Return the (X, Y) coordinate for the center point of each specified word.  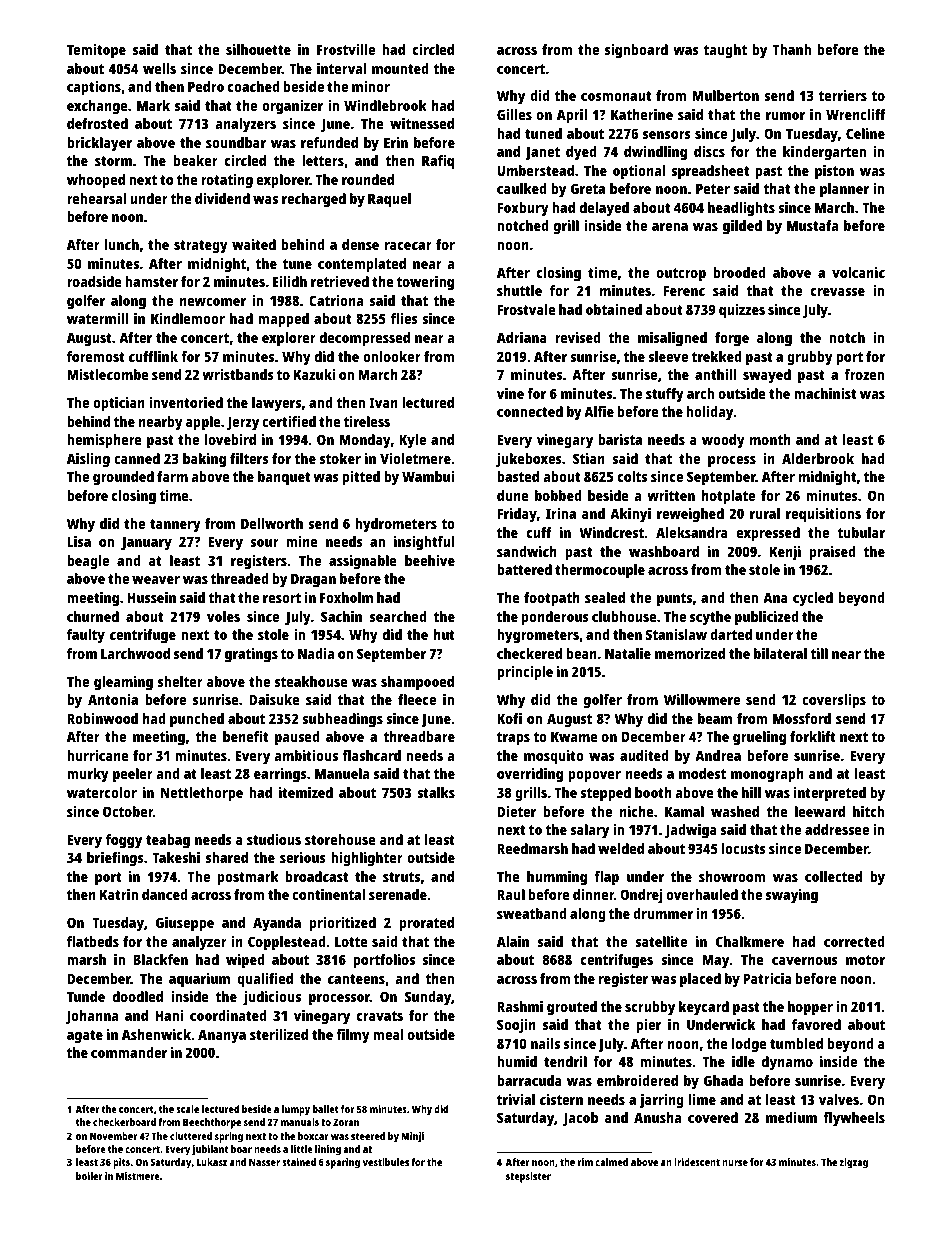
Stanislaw (676, 634)
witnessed (422, 123)
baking (204, 460)
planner (844, 190)
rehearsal (97, 198)
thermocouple (600, 571)
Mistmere (138, 1176)
